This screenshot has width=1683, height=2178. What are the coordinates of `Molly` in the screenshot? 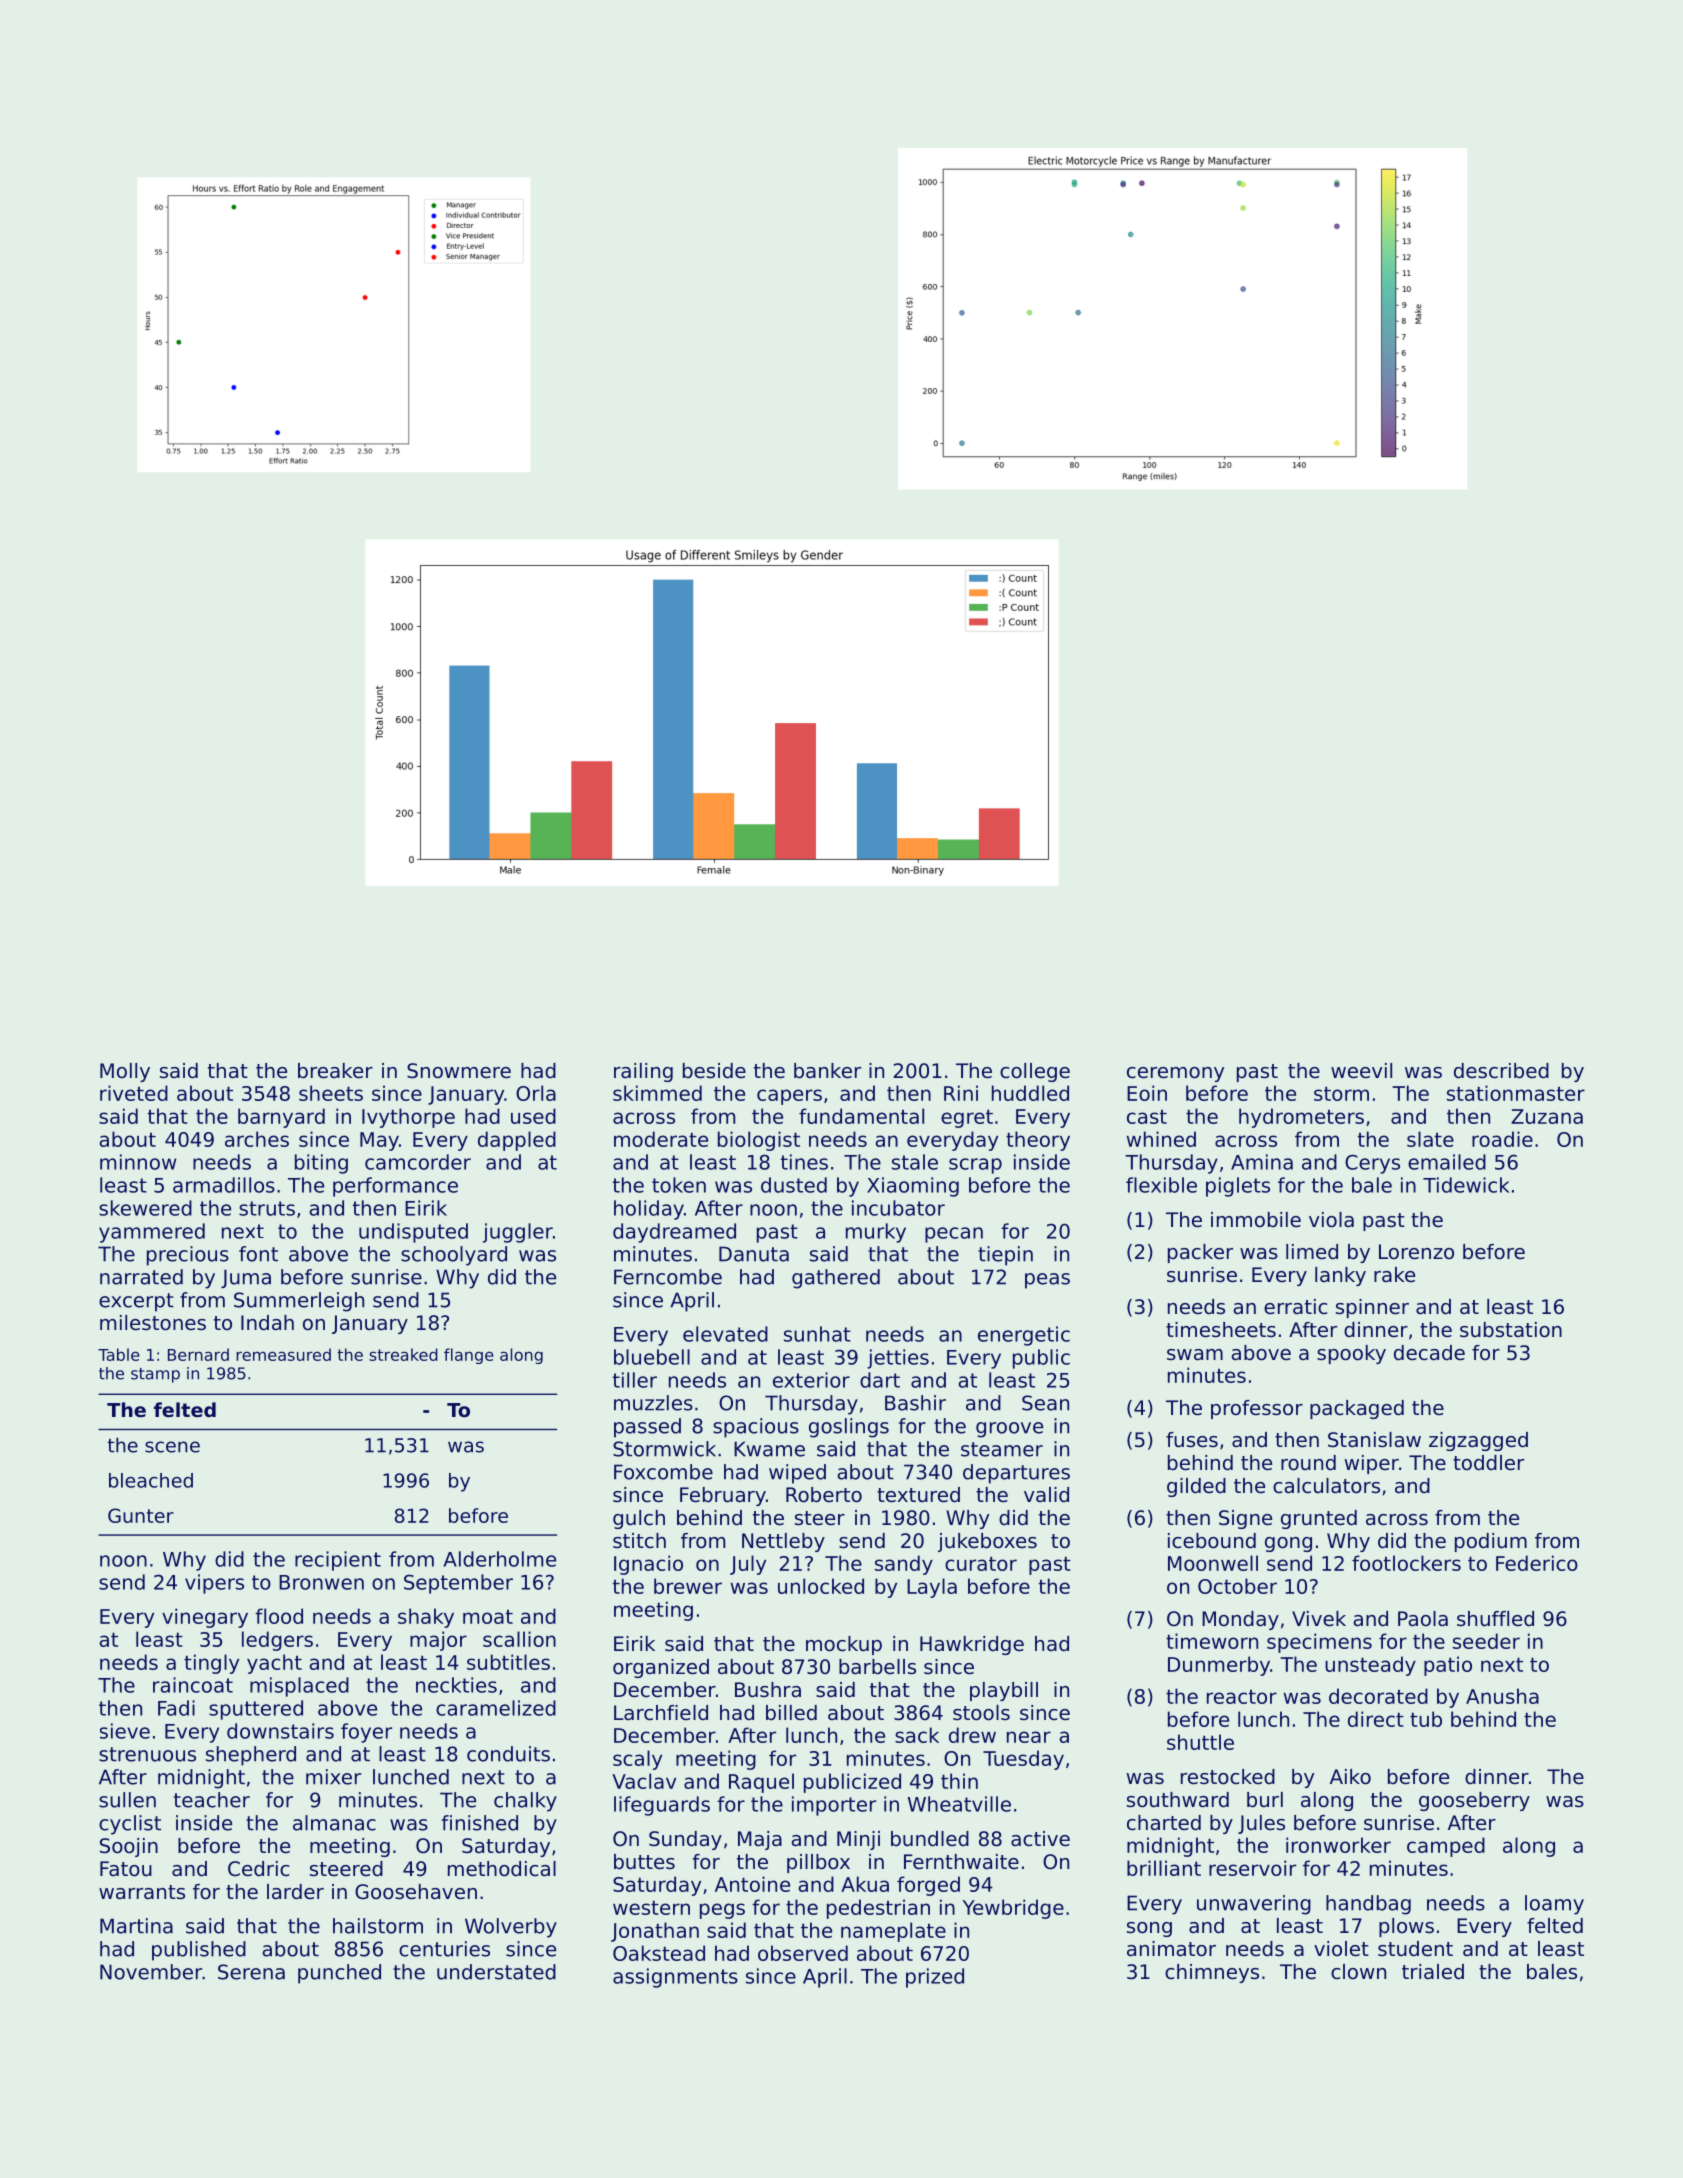 It's located at (125, 1072).
